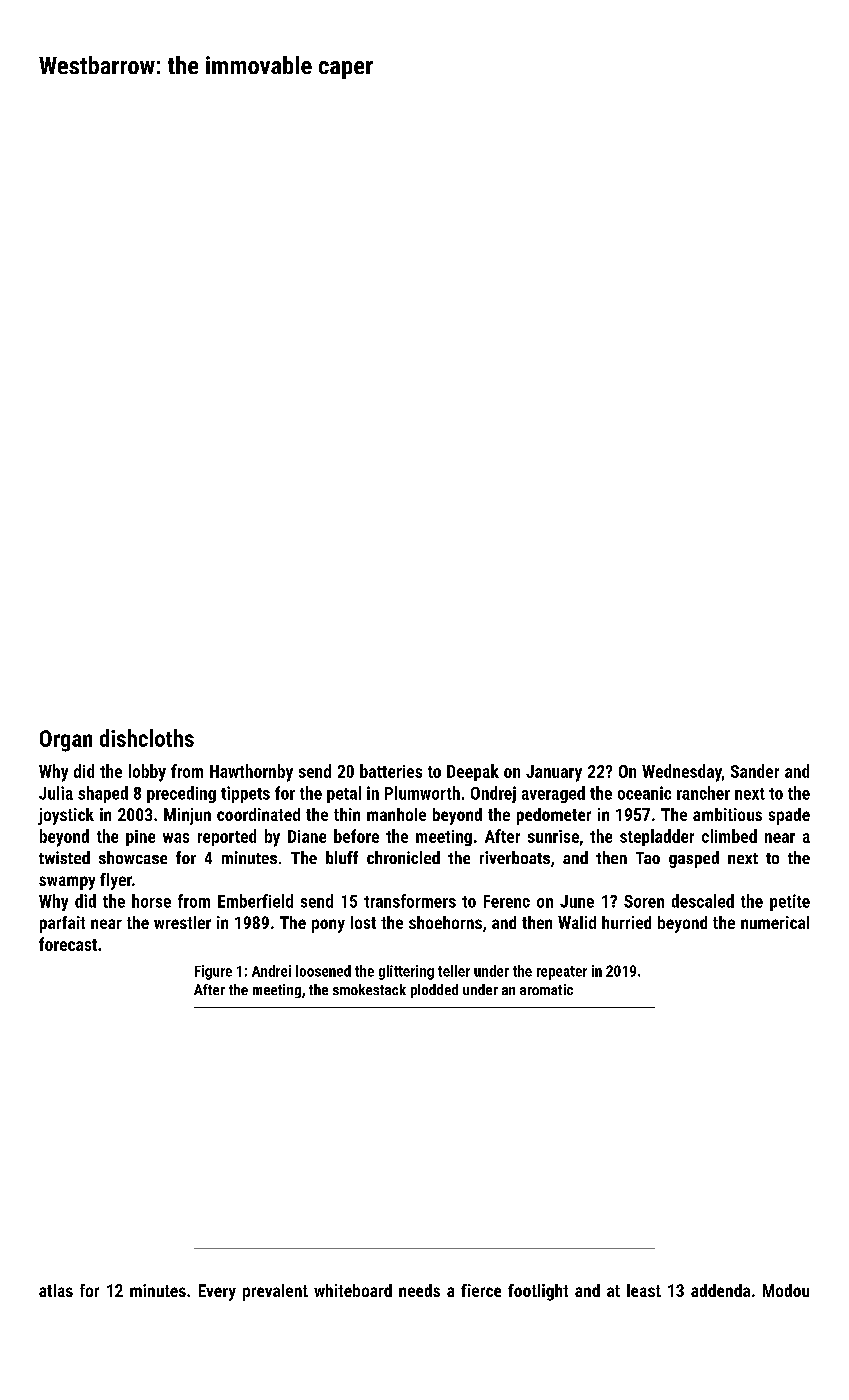  Describe the element at coordinates (775, 922) in the document. I see `numerical` at that location.
